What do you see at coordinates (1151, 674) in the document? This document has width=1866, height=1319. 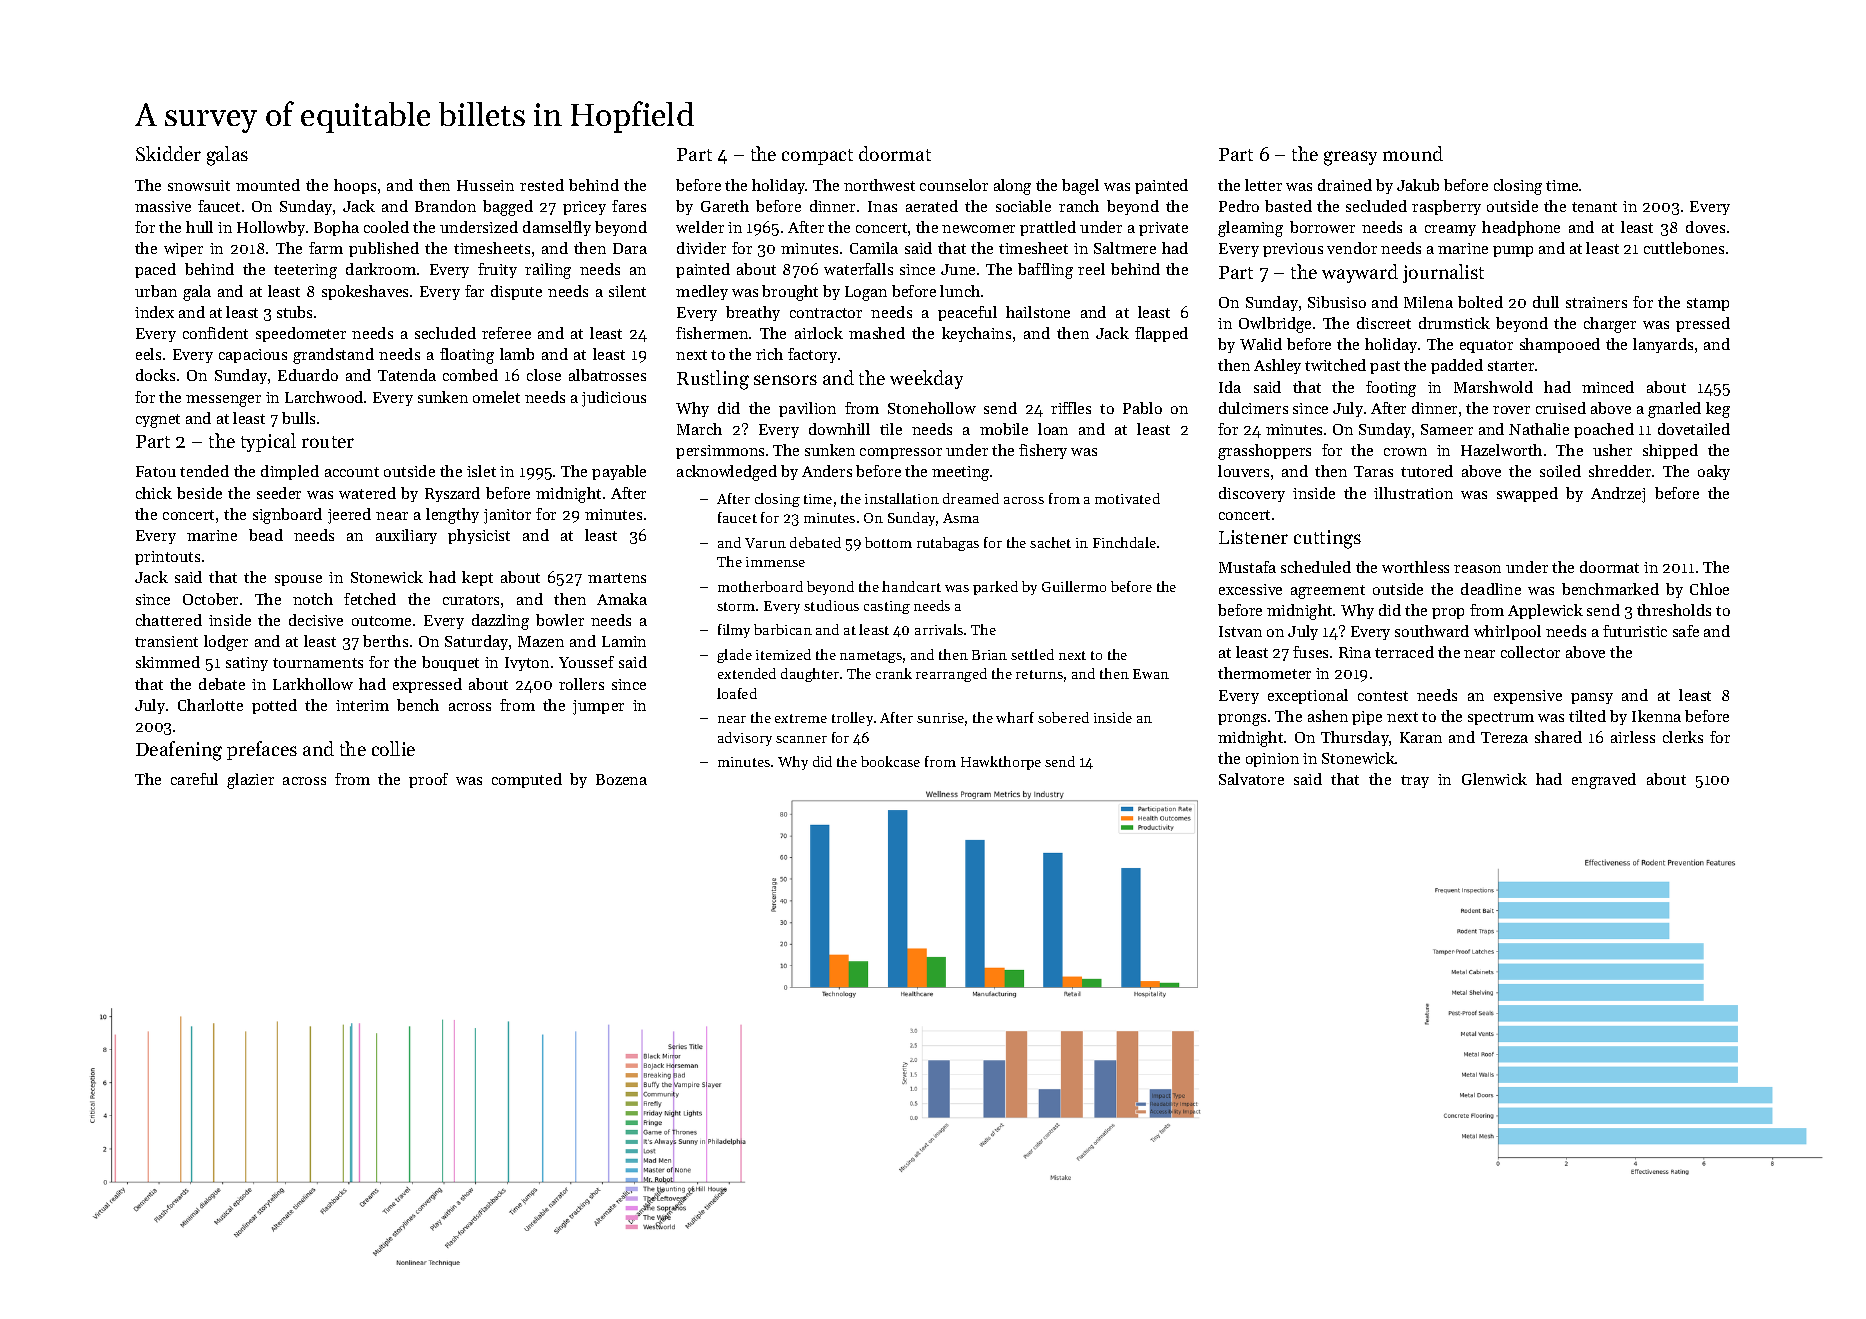 I see `Ewan` at bounding box center [1151, 674].
